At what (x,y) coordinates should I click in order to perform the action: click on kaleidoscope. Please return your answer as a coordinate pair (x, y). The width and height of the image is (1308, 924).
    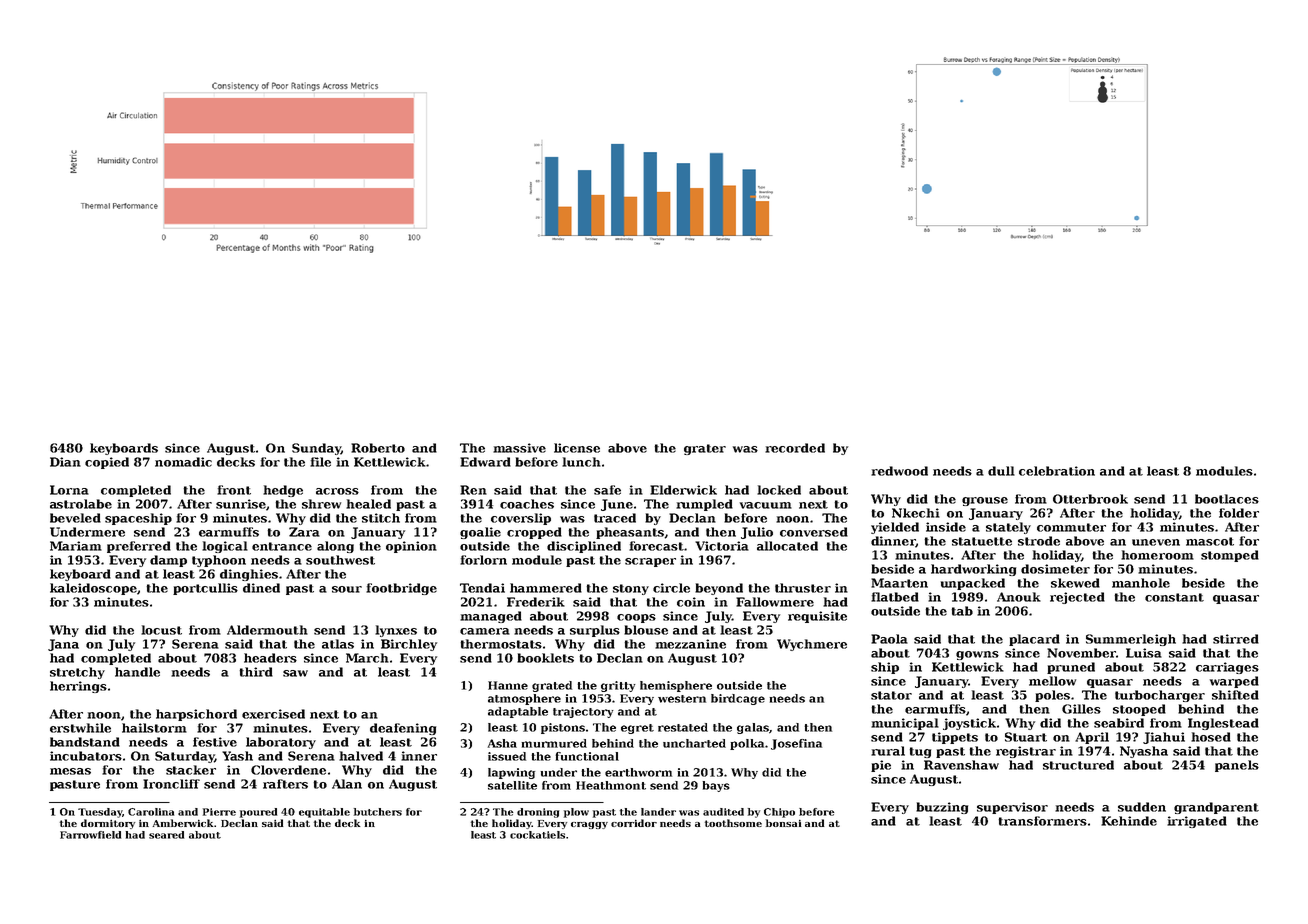
    Looking at the image, I should click on (93, 589).
